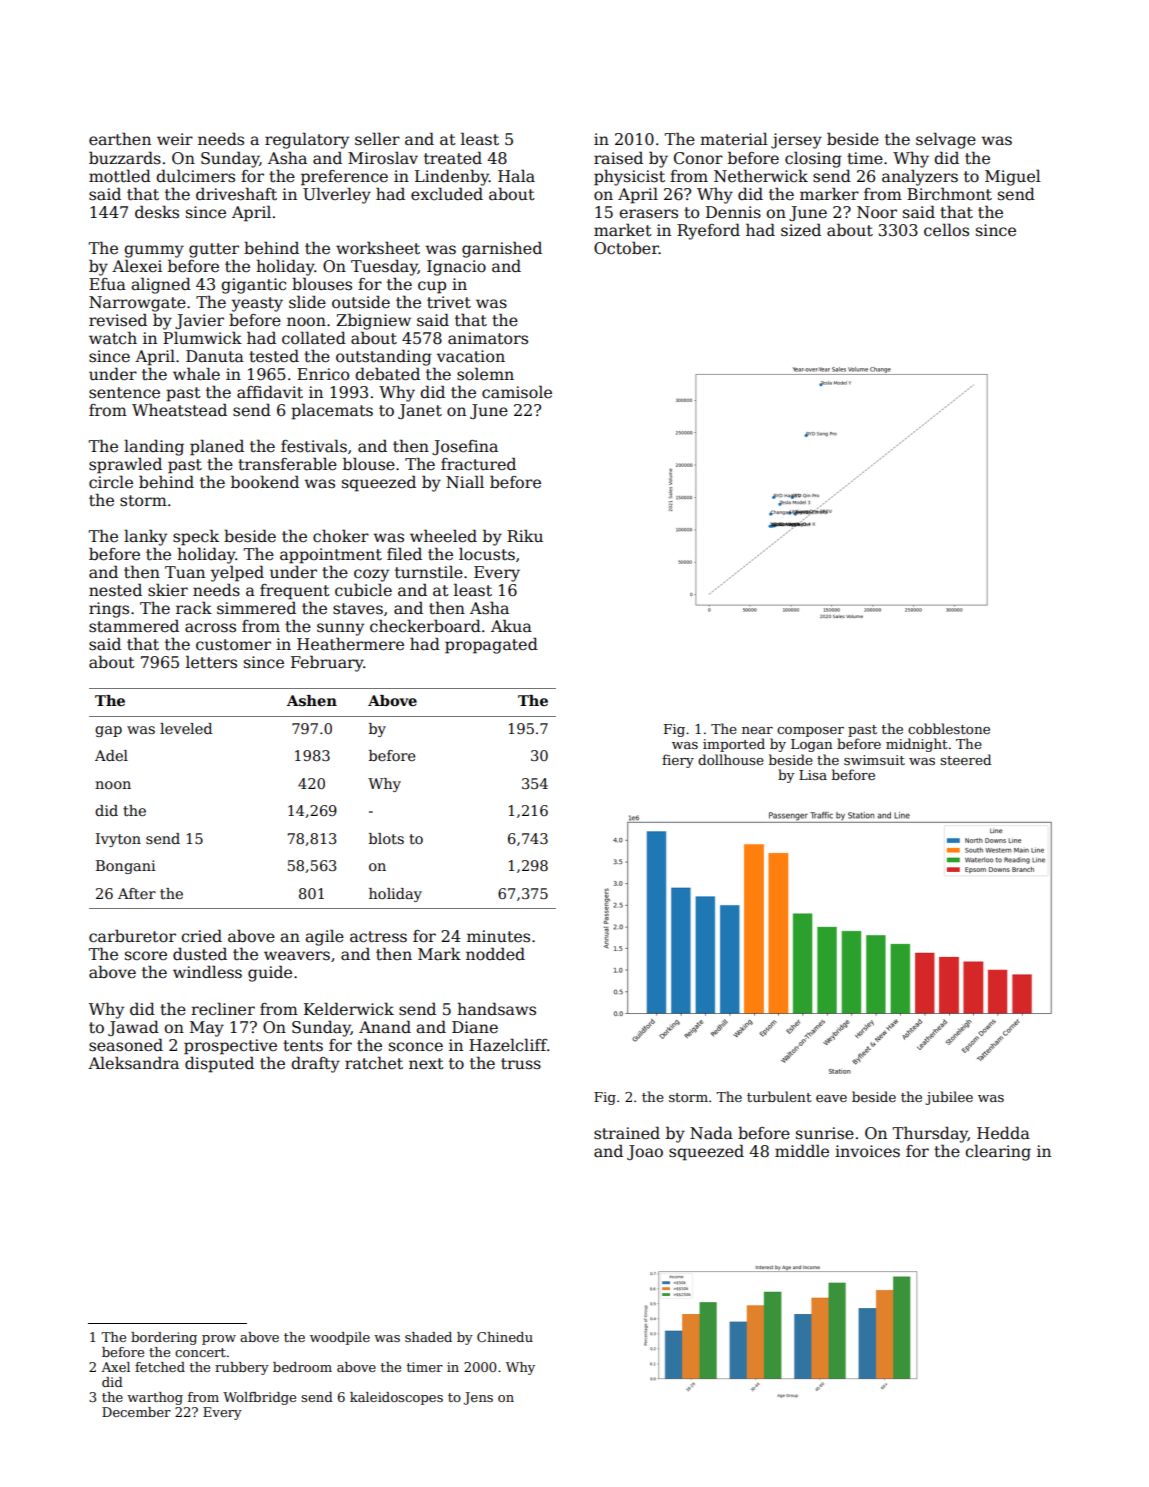 Image resolution: width=1149 pixels, height=1487 pixels. I want to click on Ivyton, so click(118, 840).
